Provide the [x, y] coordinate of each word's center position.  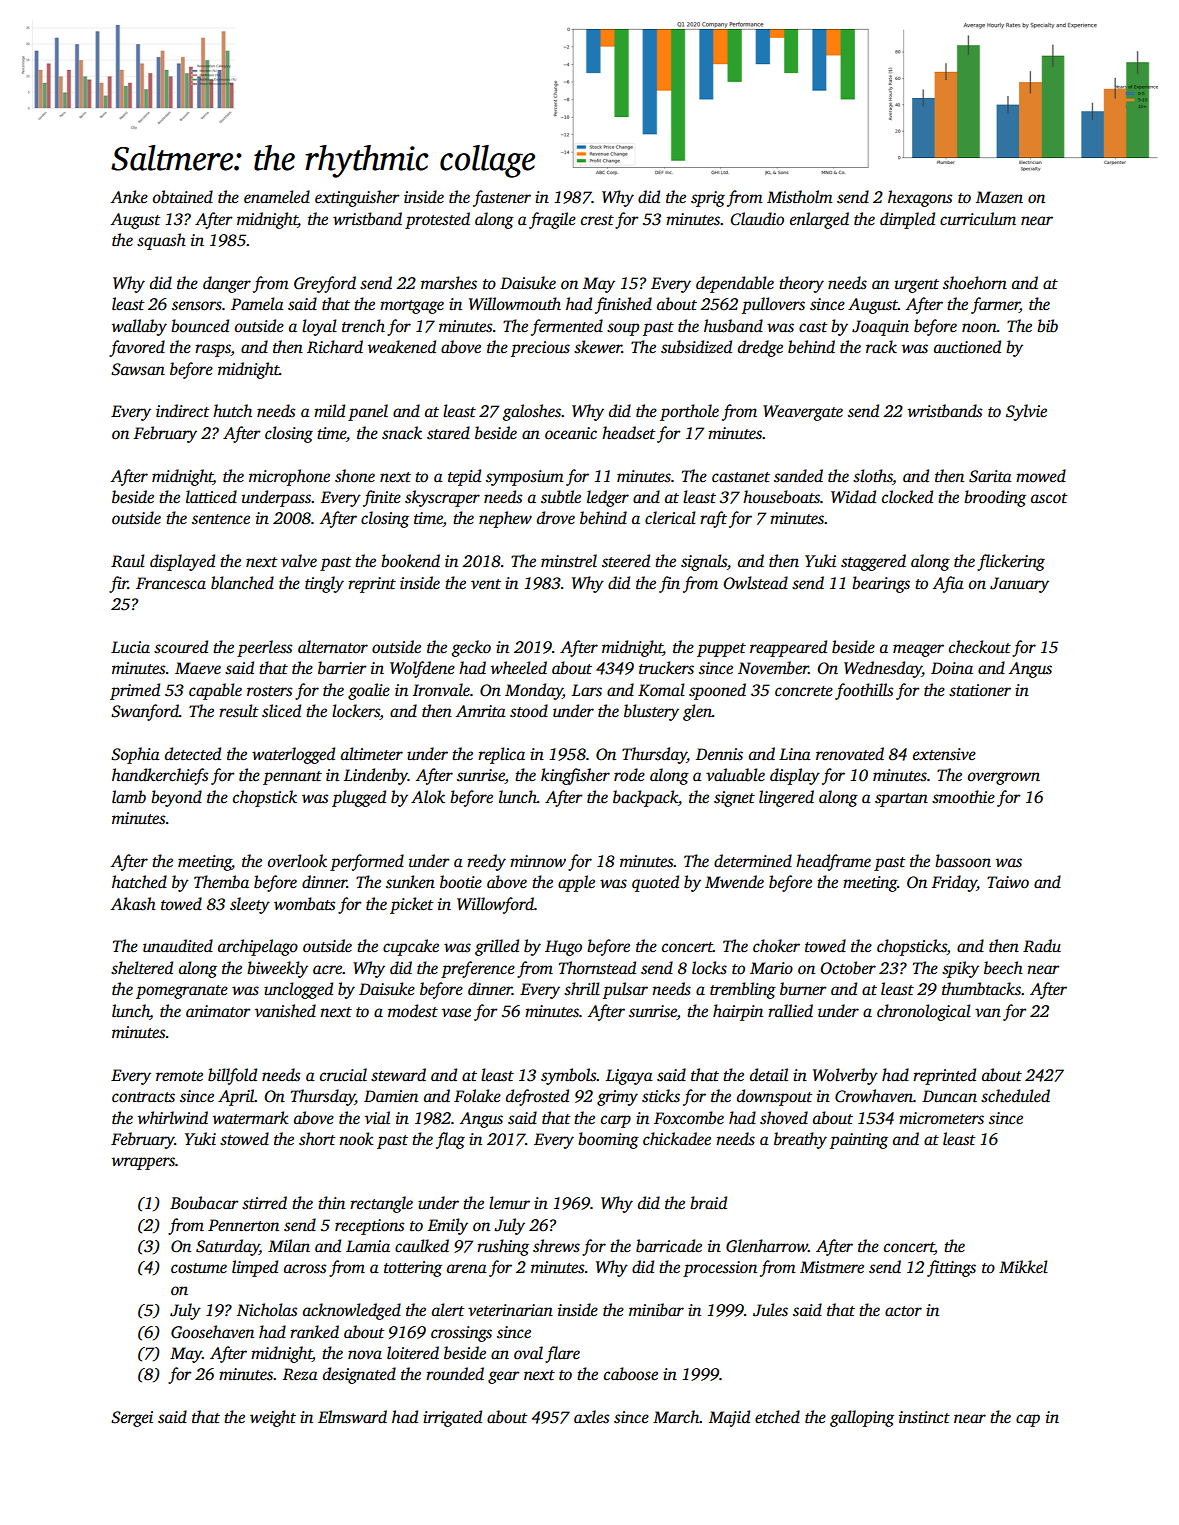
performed [367, 862]
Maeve [198, 668]
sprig [708, 199]
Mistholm [799, 197]
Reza [300, 1374]
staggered [873, 562]
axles [591, 1417]
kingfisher [575, 776]
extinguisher [357, 198]
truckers [666, 668]
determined [753, 861]
